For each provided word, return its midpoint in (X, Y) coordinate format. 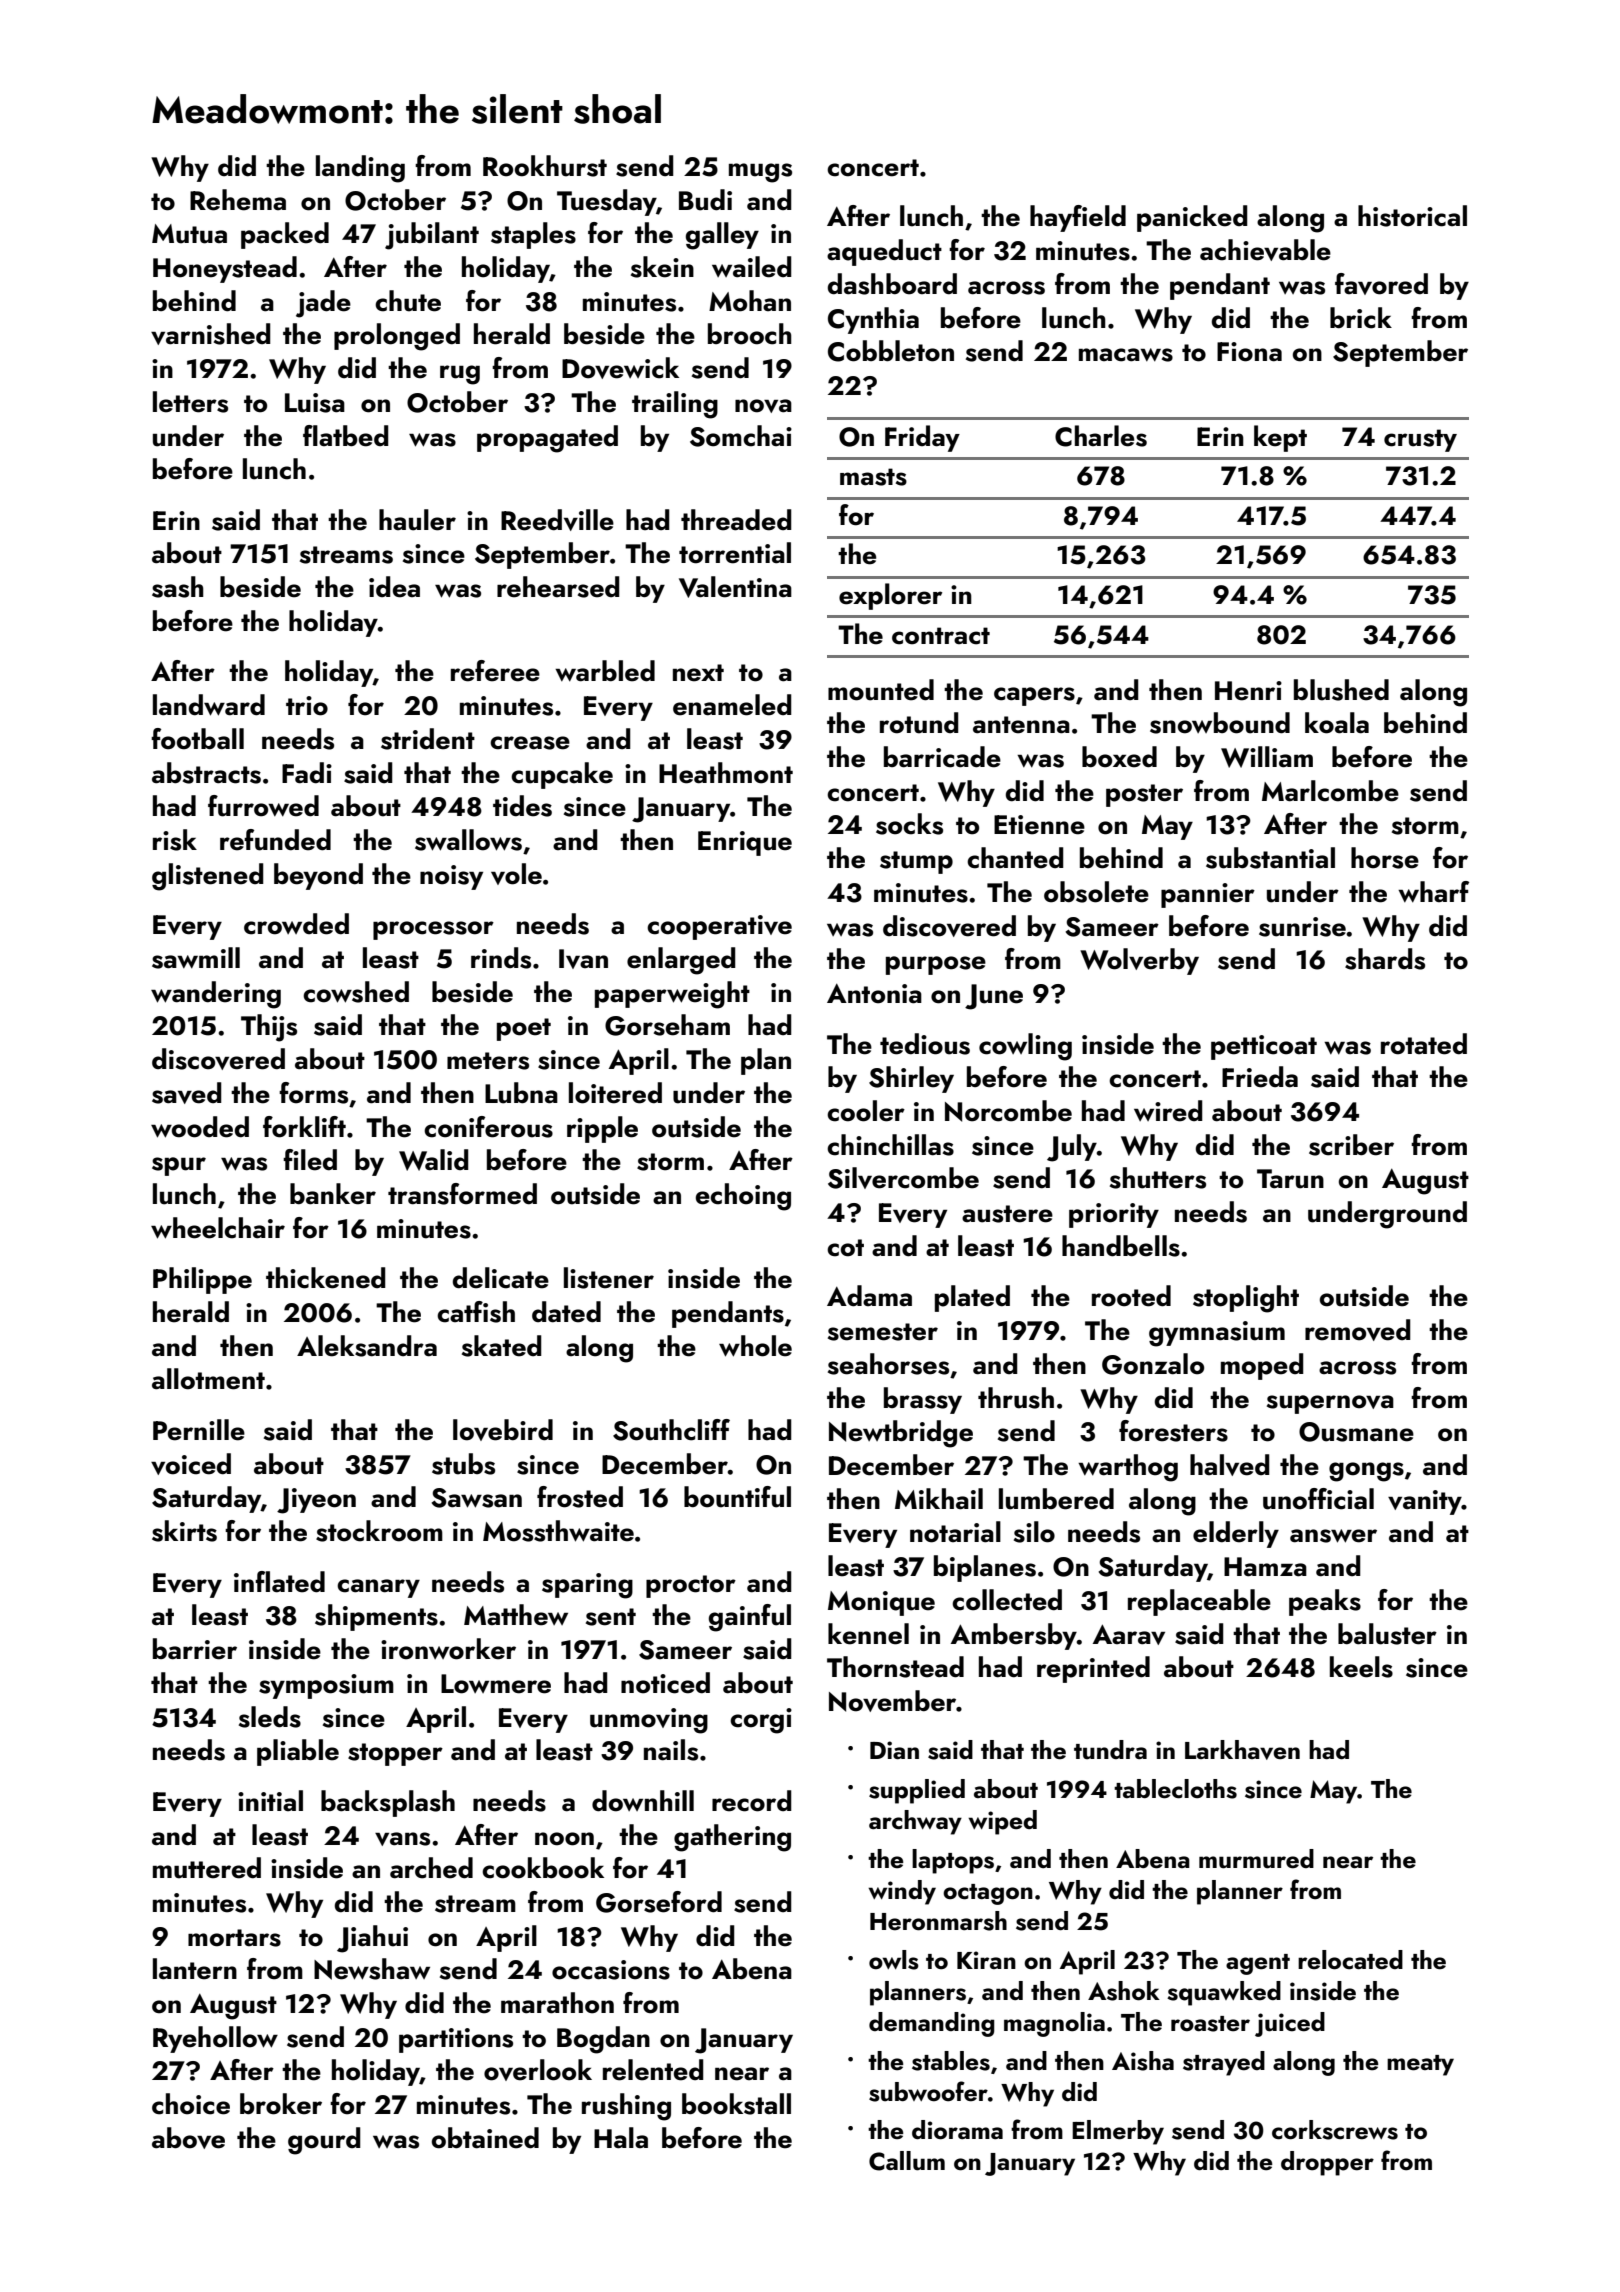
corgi (761, 1721)
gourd (324, 2141)
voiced (191, 1464)
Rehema (238, 200)
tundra (1110, 1750)
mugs (760, 173)
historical (1412, 216)
